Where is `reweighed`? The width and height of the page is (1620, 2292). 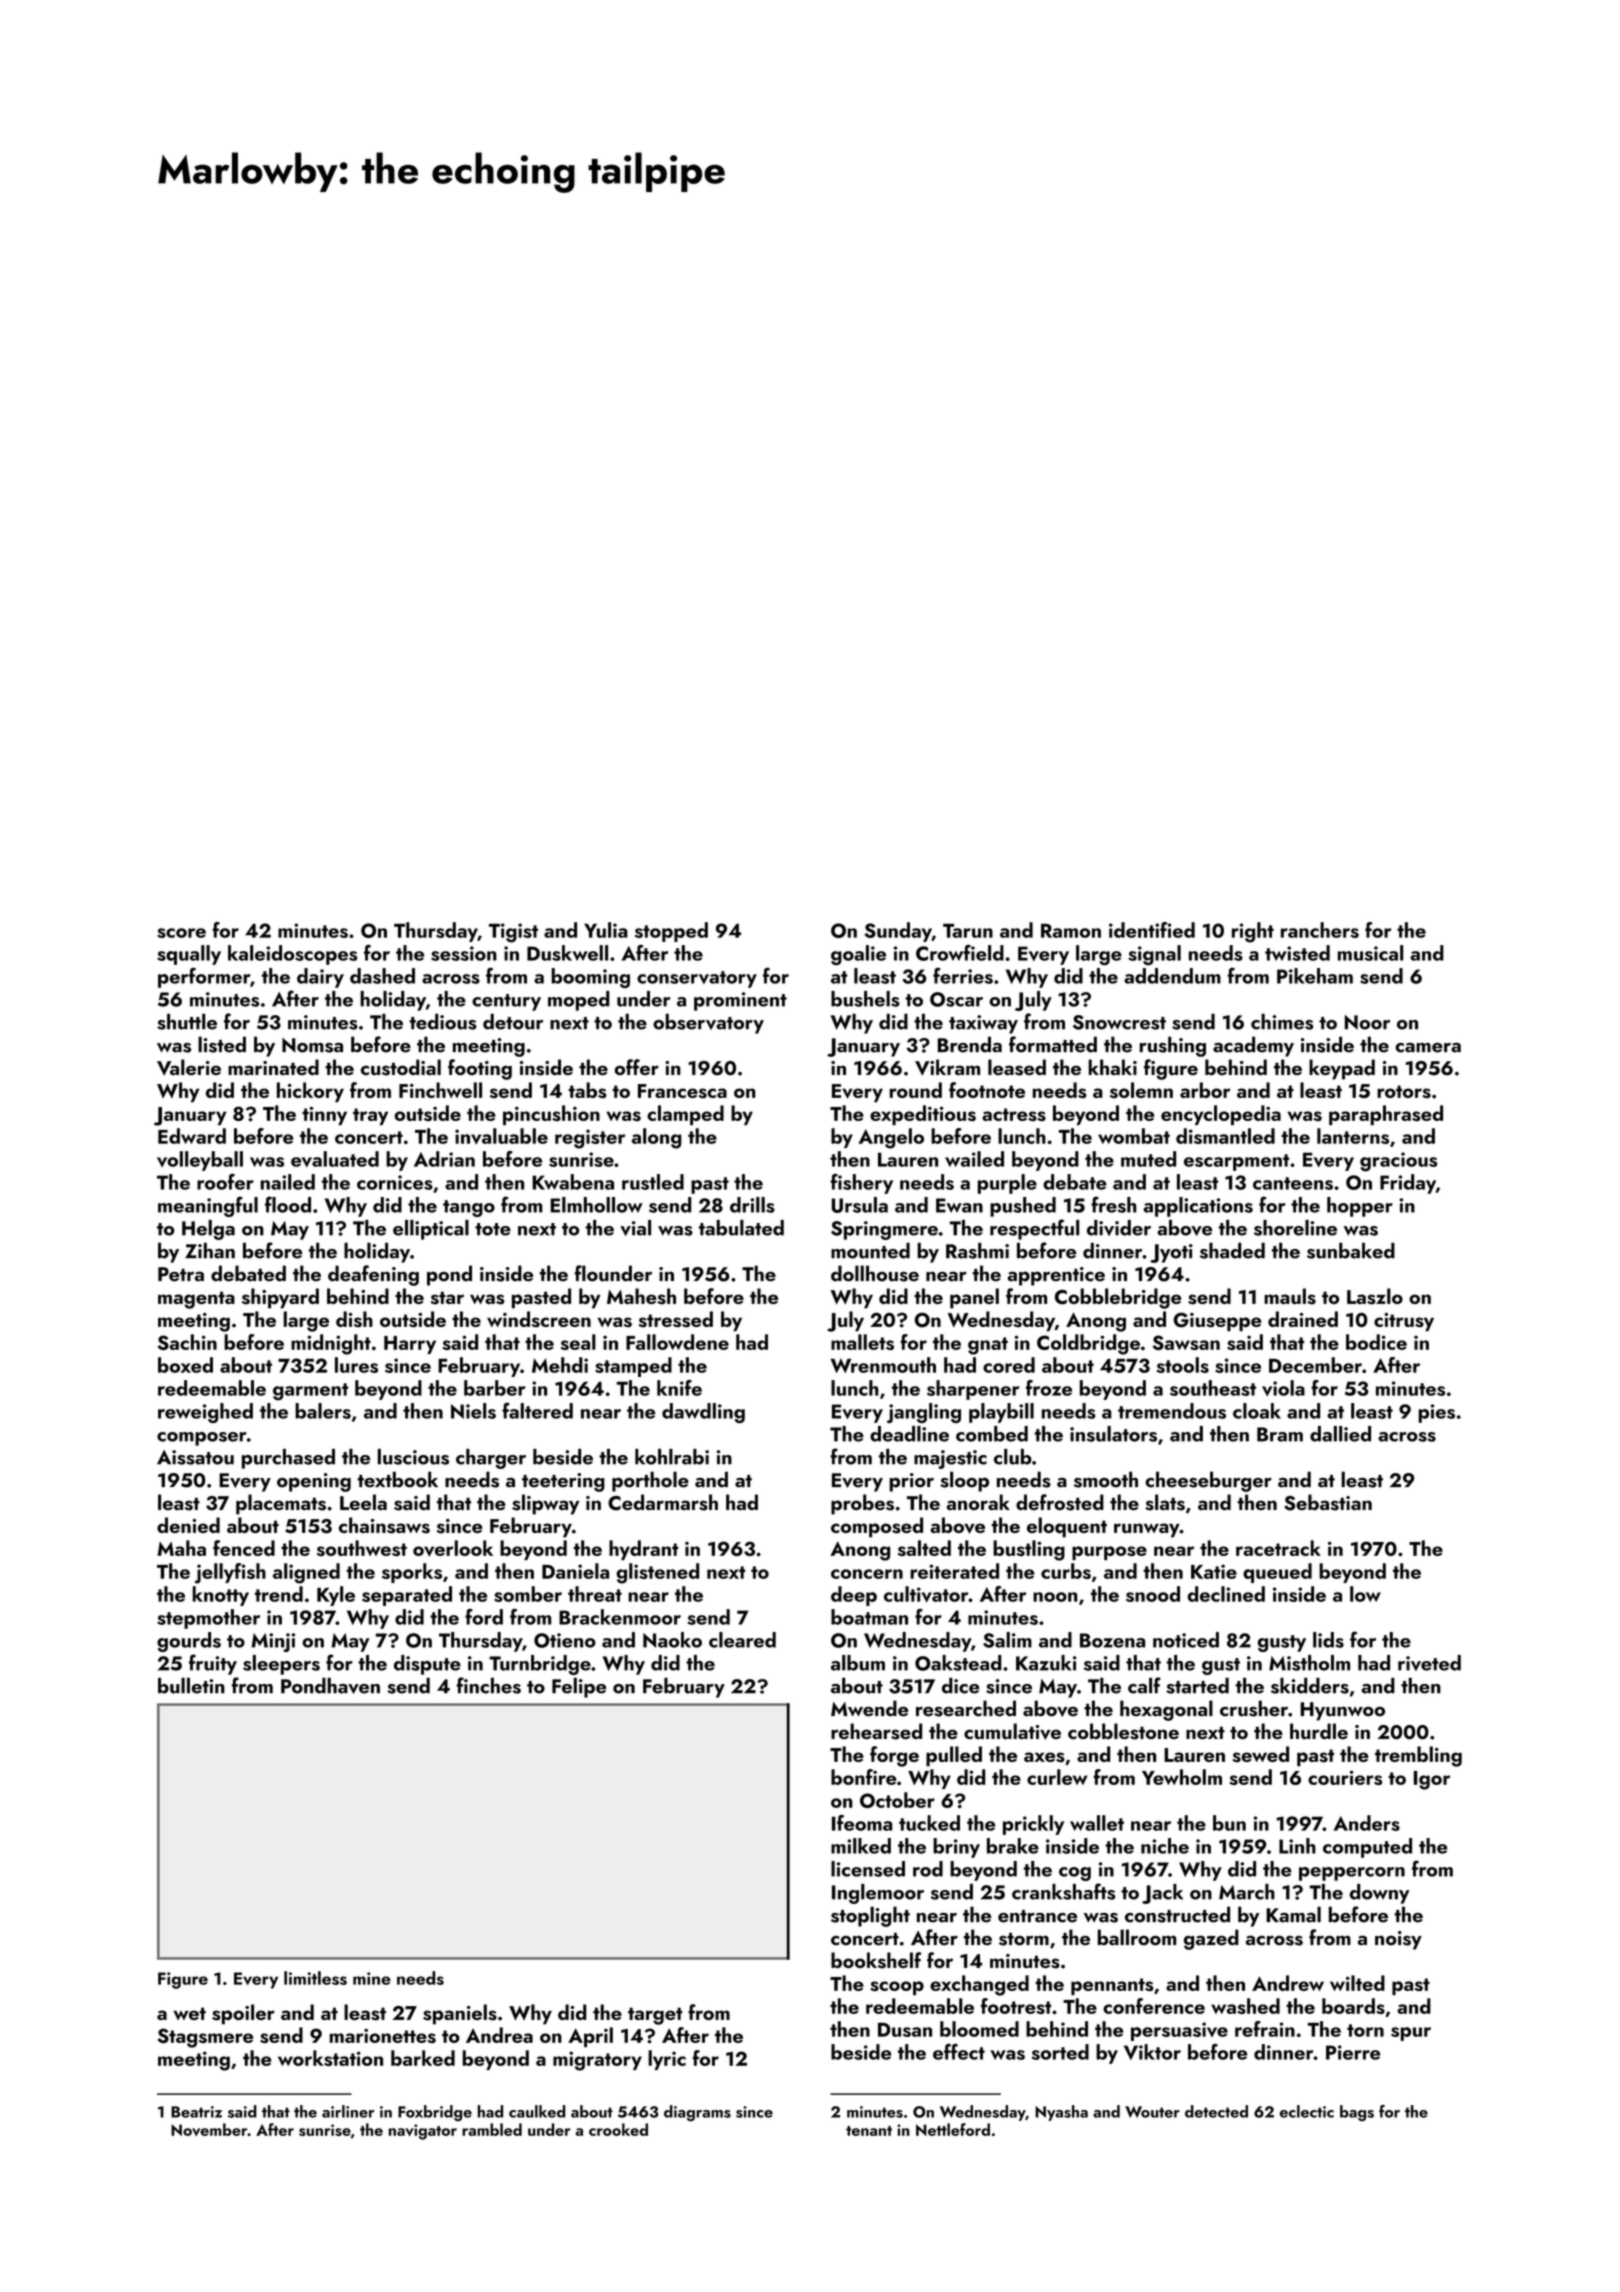 reweighed is located at coordinates (205, 1413).
